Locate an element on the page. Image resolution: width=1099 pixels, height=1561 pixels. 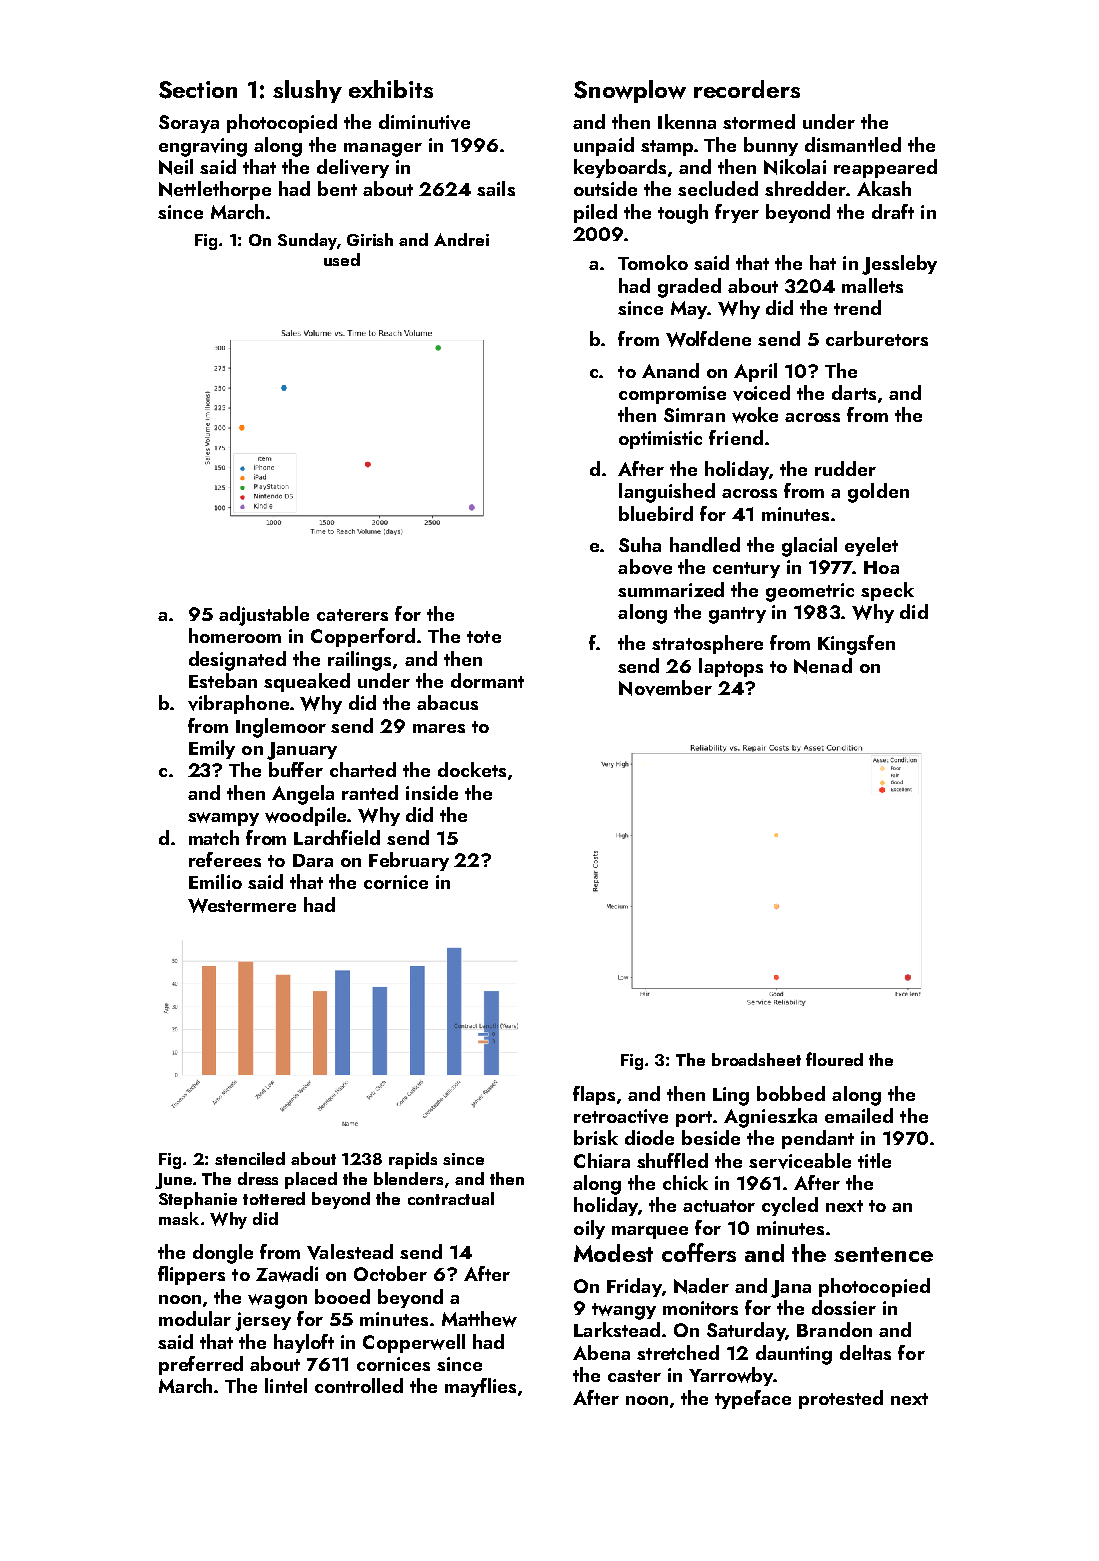
stratosphere is located at coordinates (707, 644).
